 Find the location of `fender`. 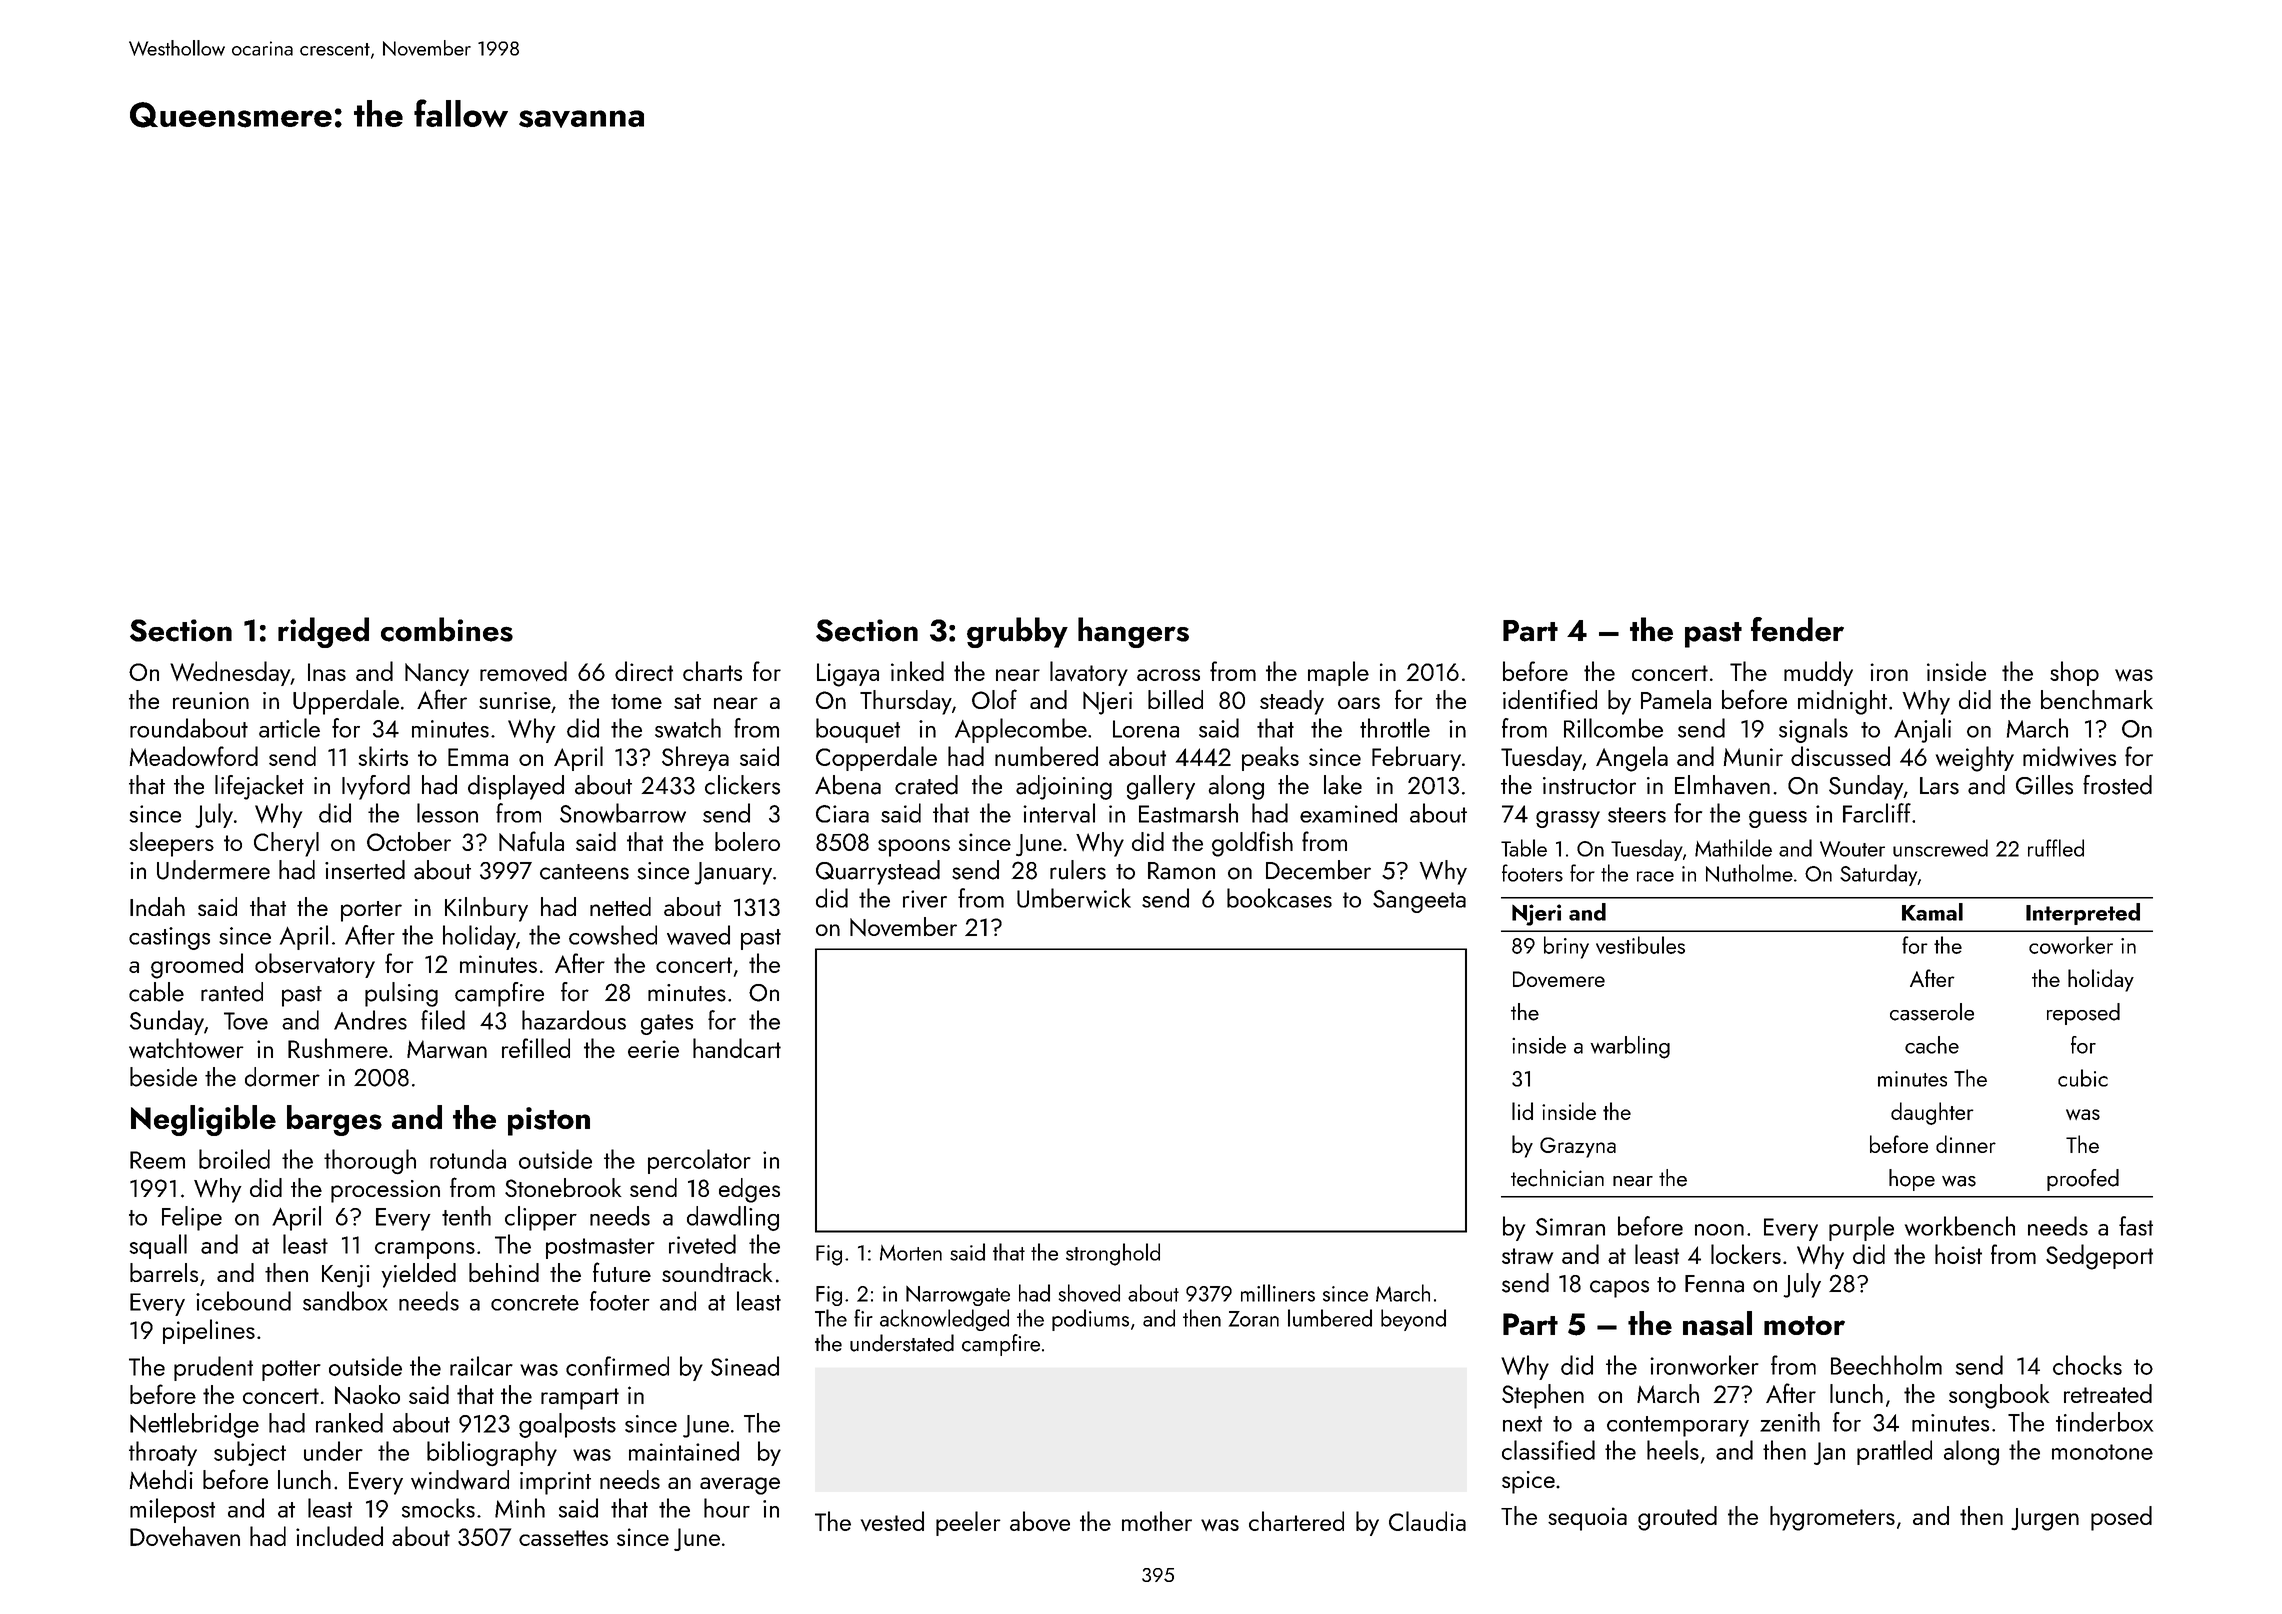

fender is located at coordinates (1797, 629).
